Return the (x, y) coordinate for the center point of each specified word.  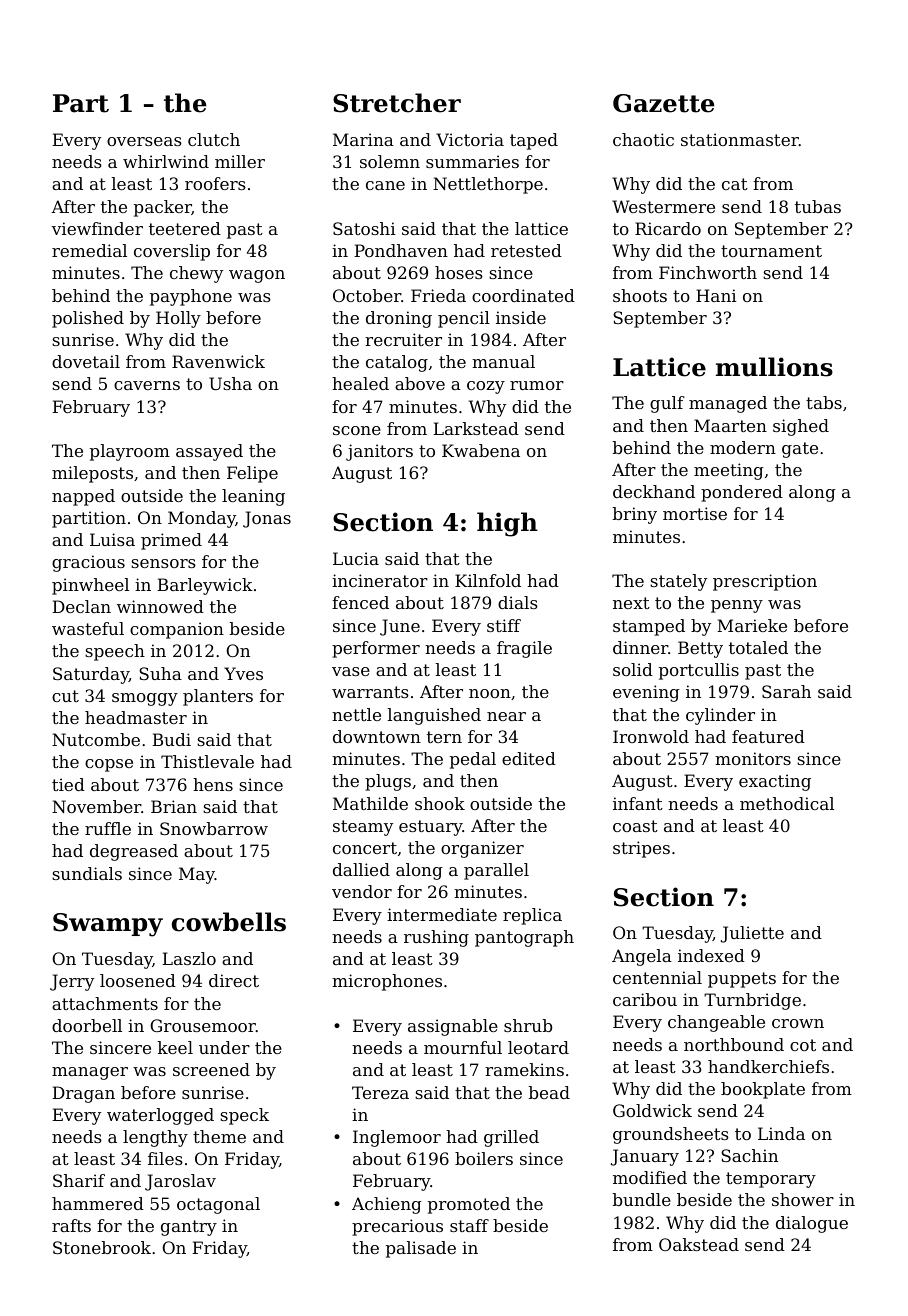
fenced (360, 602)
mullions (774, 367)
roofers (215, 183)
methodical (787, 803)
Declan (81, 606)
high (507, 524)
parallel (496, 871)
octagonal (218, 1205)
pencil (464, 319)
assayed (209, 452)
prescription (765, 582)
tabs (824, 402)
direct (234, 980)
